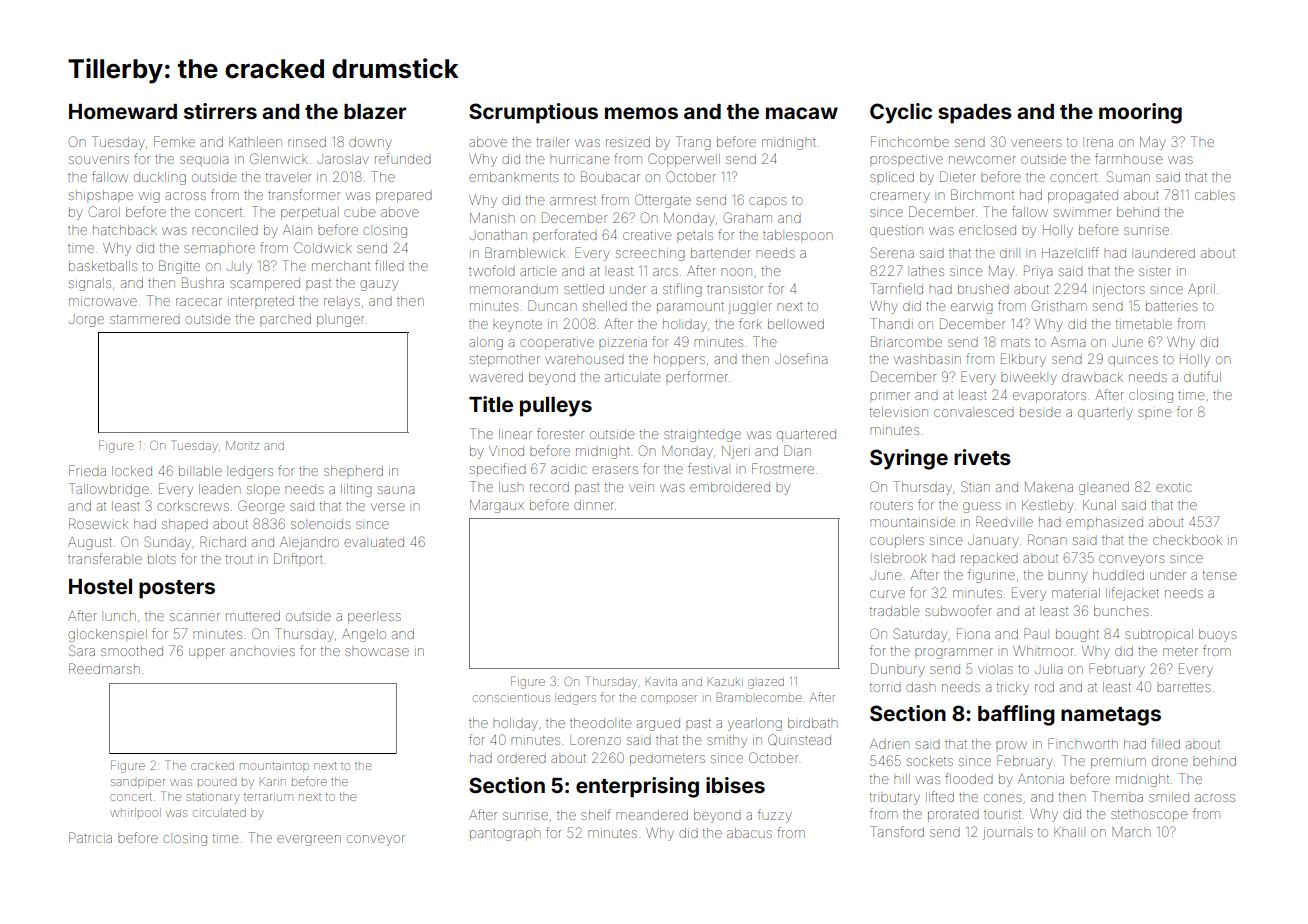 This image has height=924, width=1308. Describe the element at coordinates (1184, 687) in the image. I see `barrettes` at that location.
